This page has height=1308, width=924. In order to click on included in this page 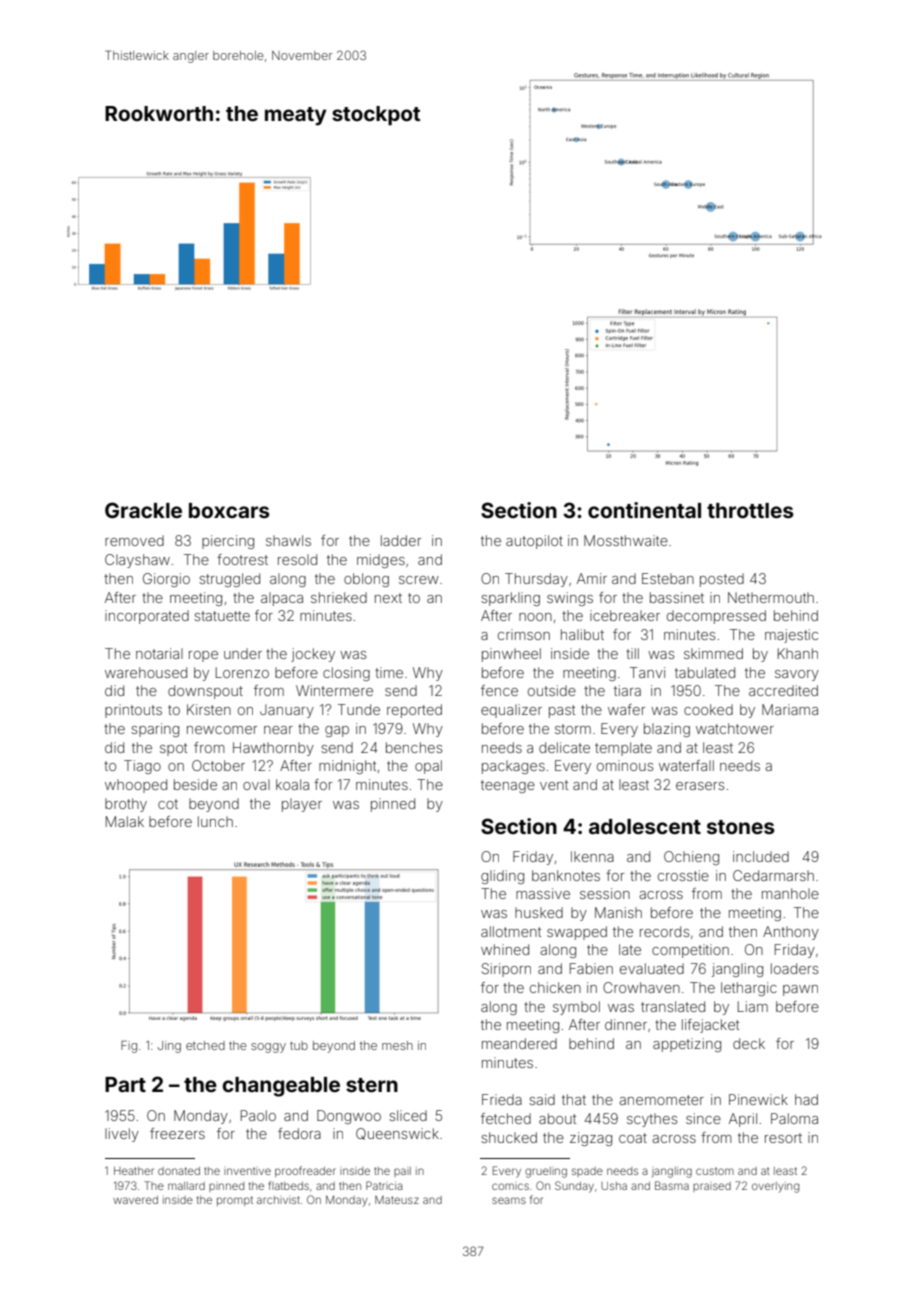, I will do `click(761, 856)`.
